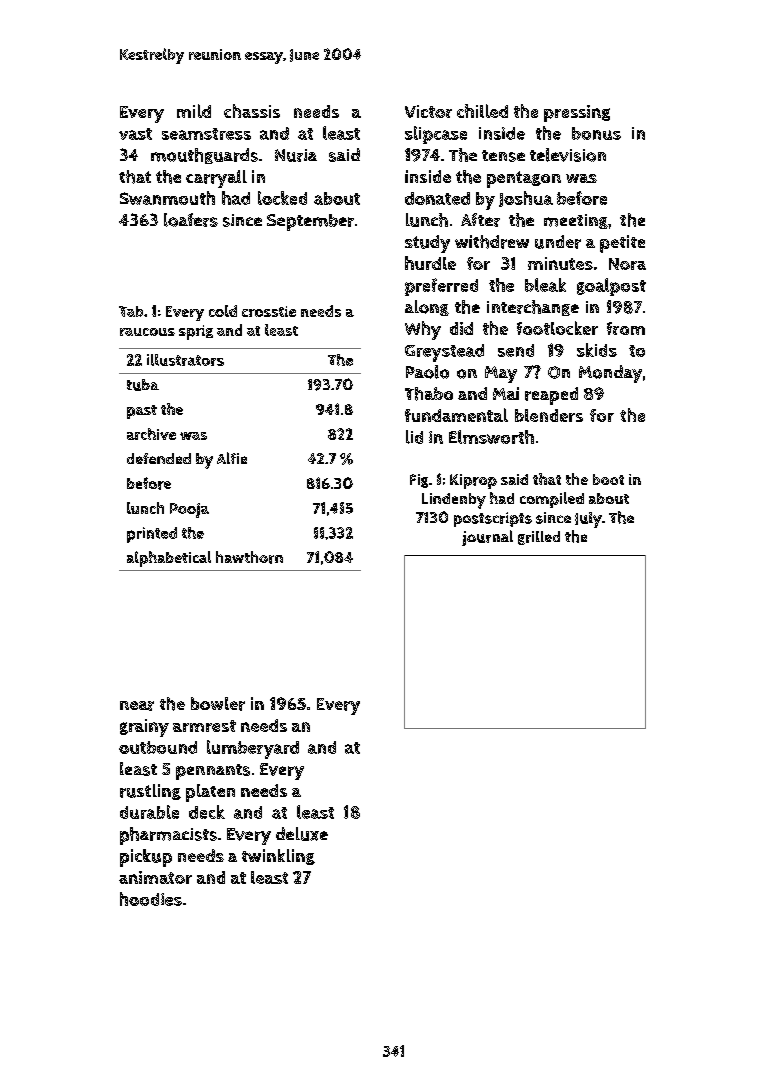  I want to click on hoodies, so click(151, 899).
